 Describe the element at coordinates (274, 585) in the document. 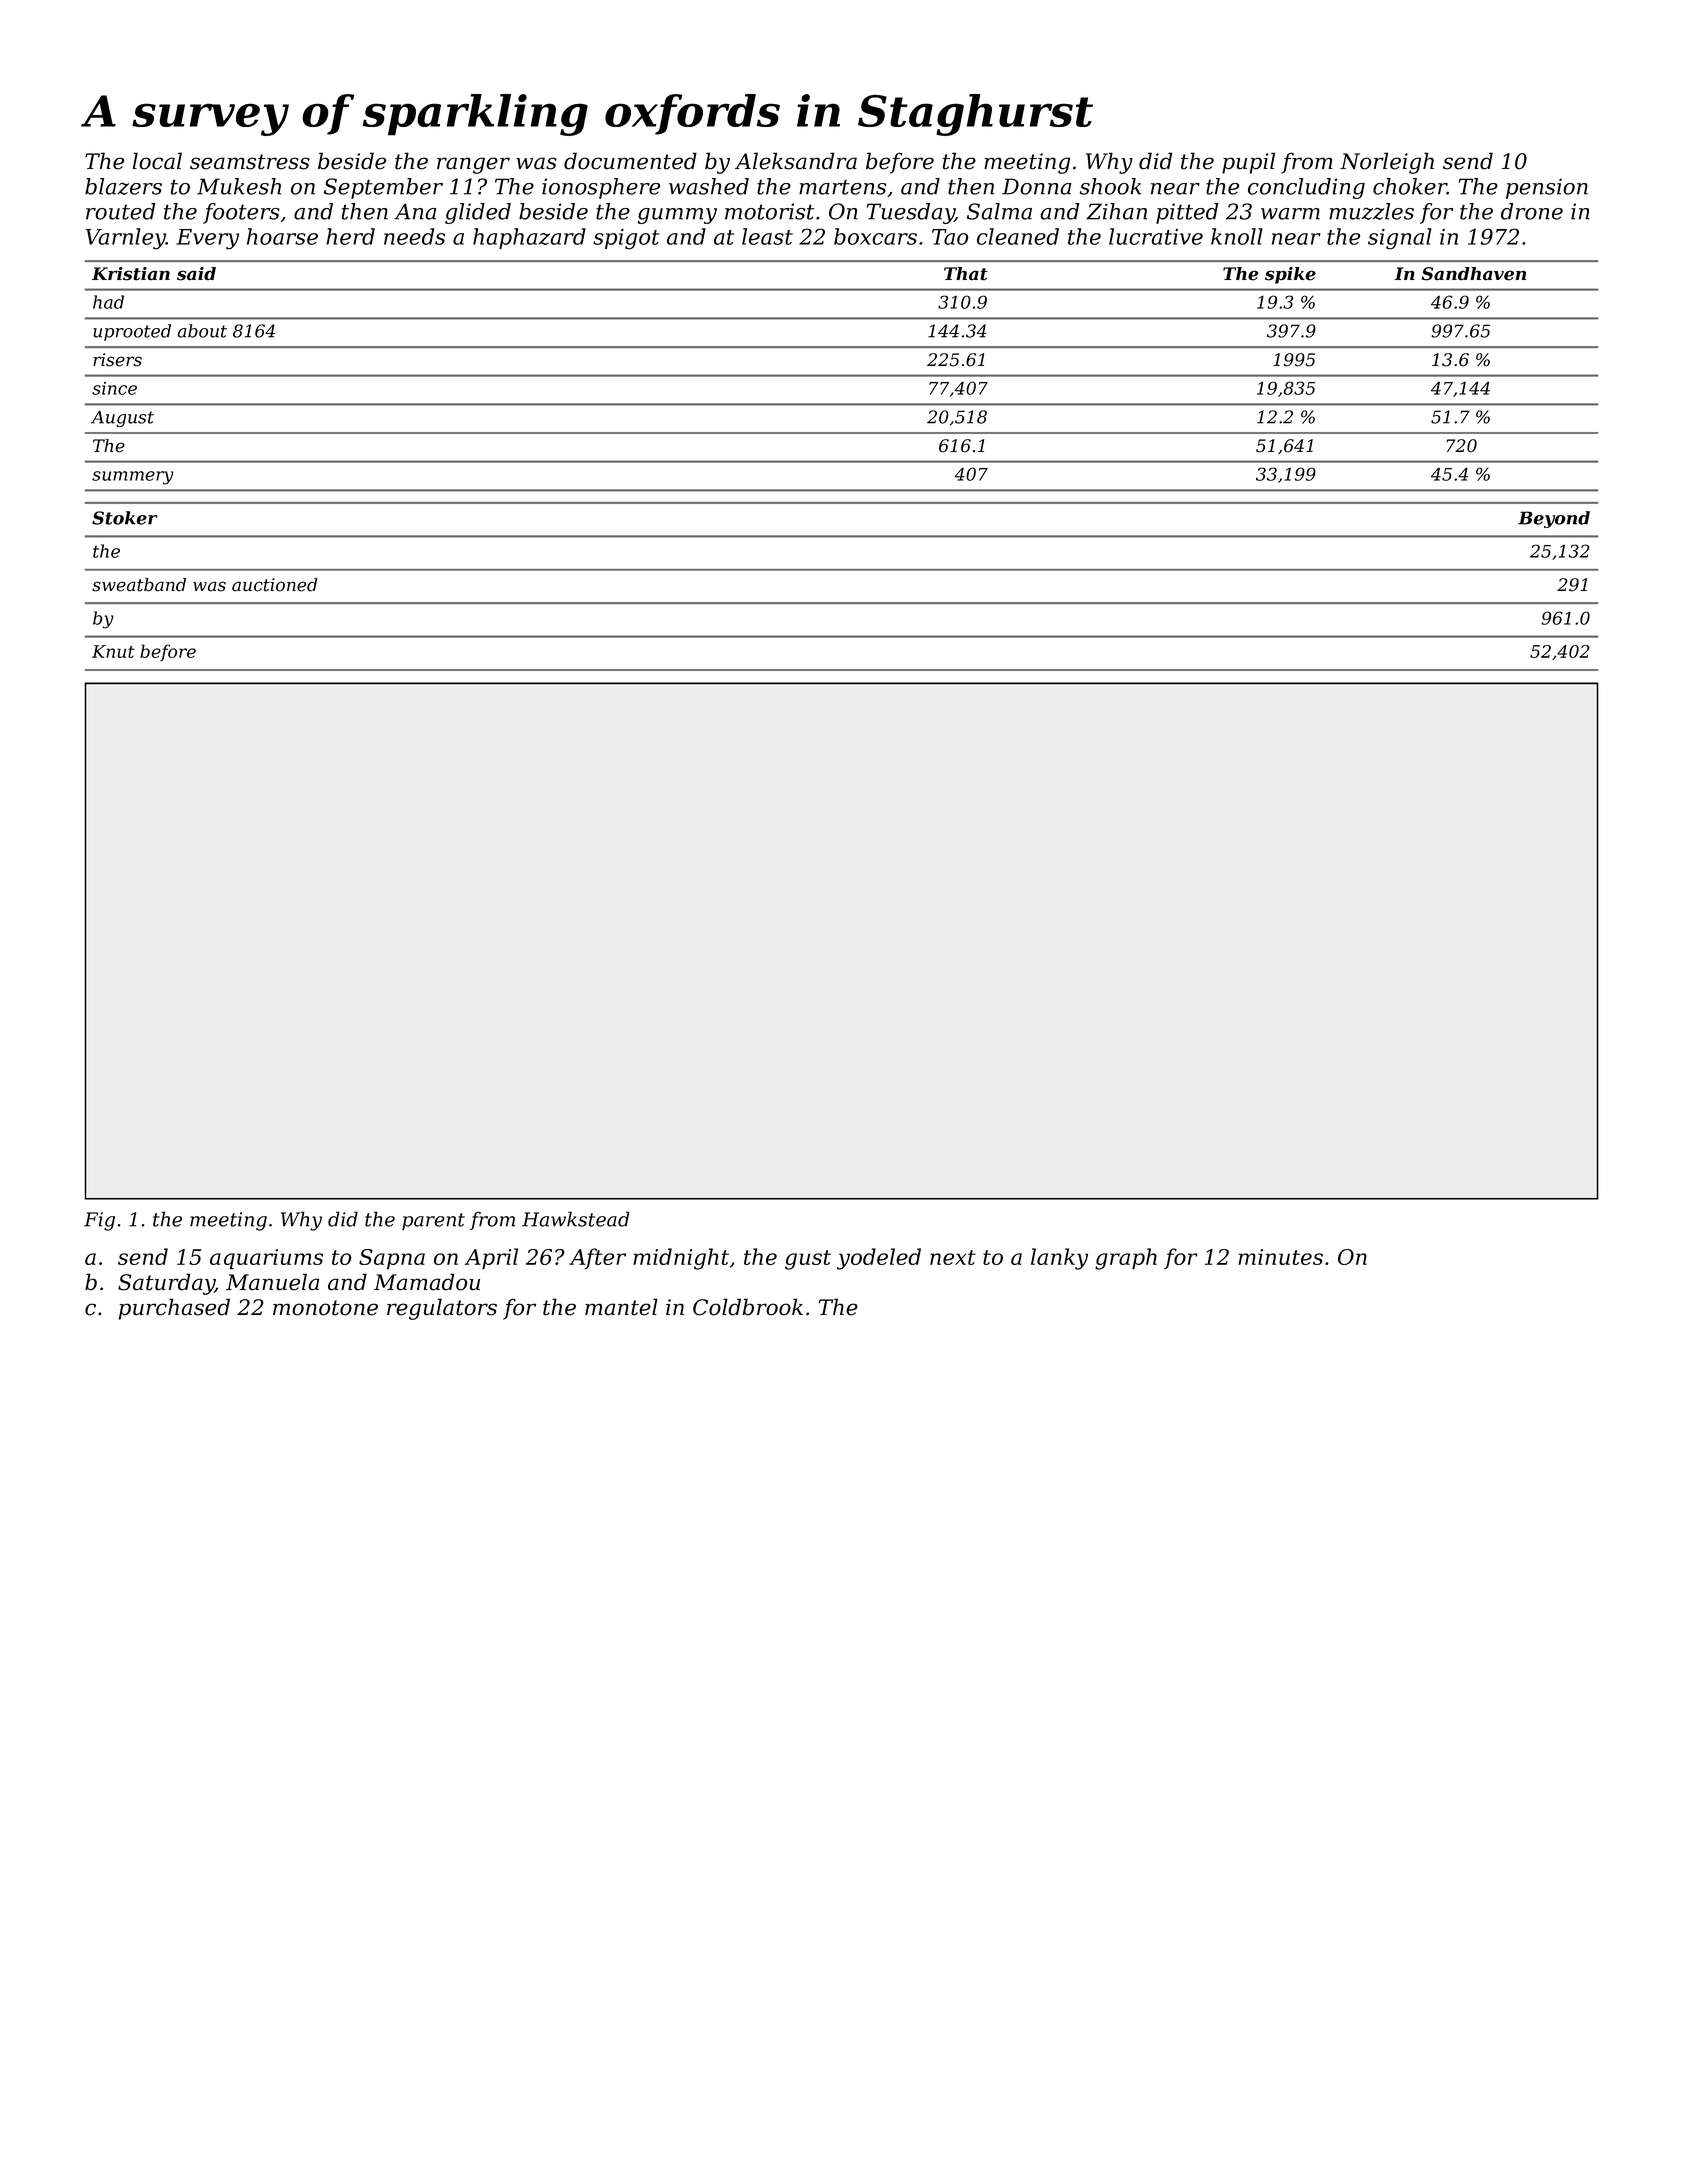

I see `auctioned` at that location.
